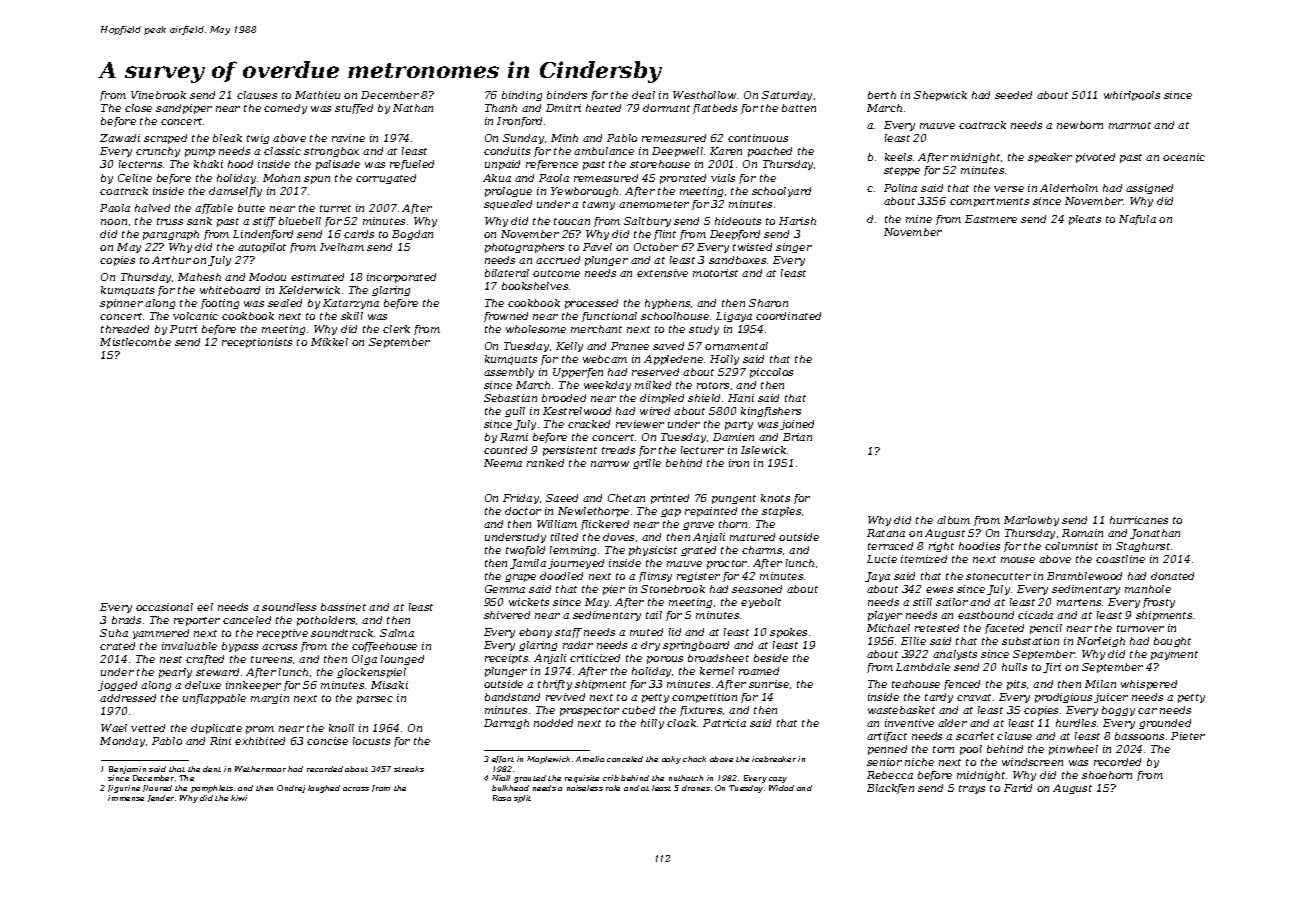 This page has height=924, width=1308. What do you see at coordinates (135, 342) in the page?
I see `Mistlecombe` at bounding box center [135, 342].
